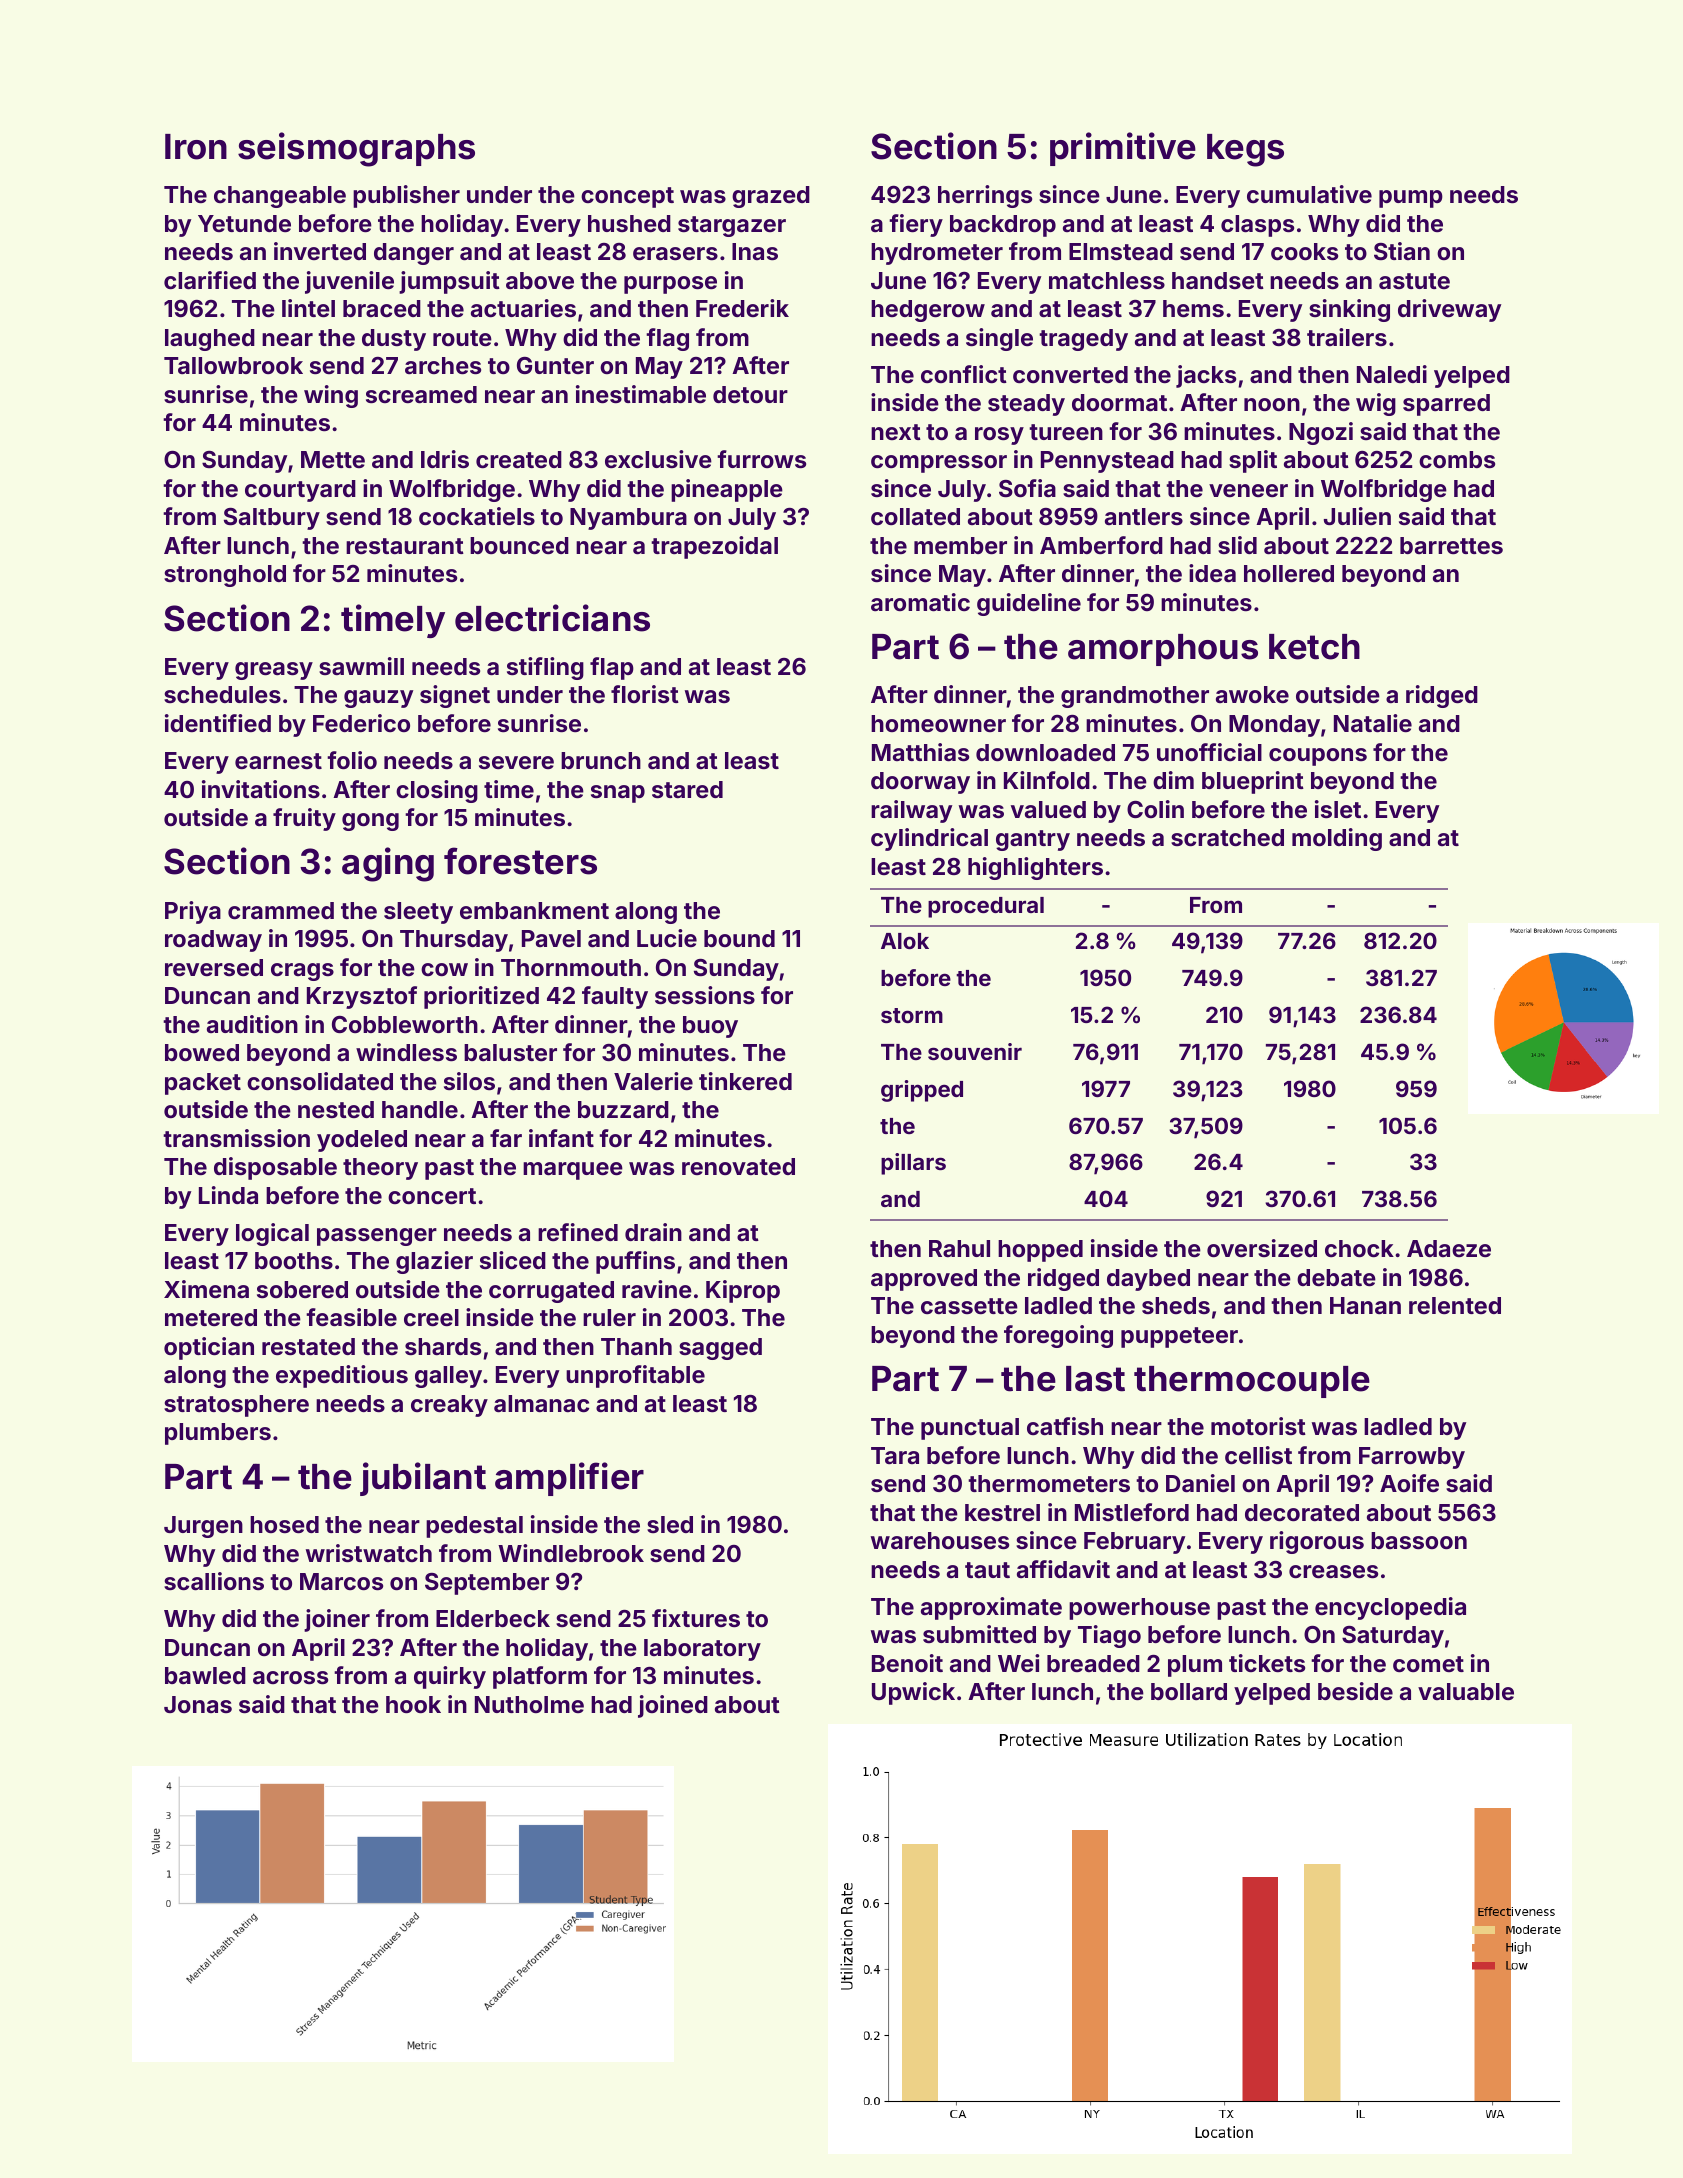 This screenshot has height=2178, width=1683. Describe the element at coordinates (1357, 516) in the screenshot. I see `Julien` at that location.
